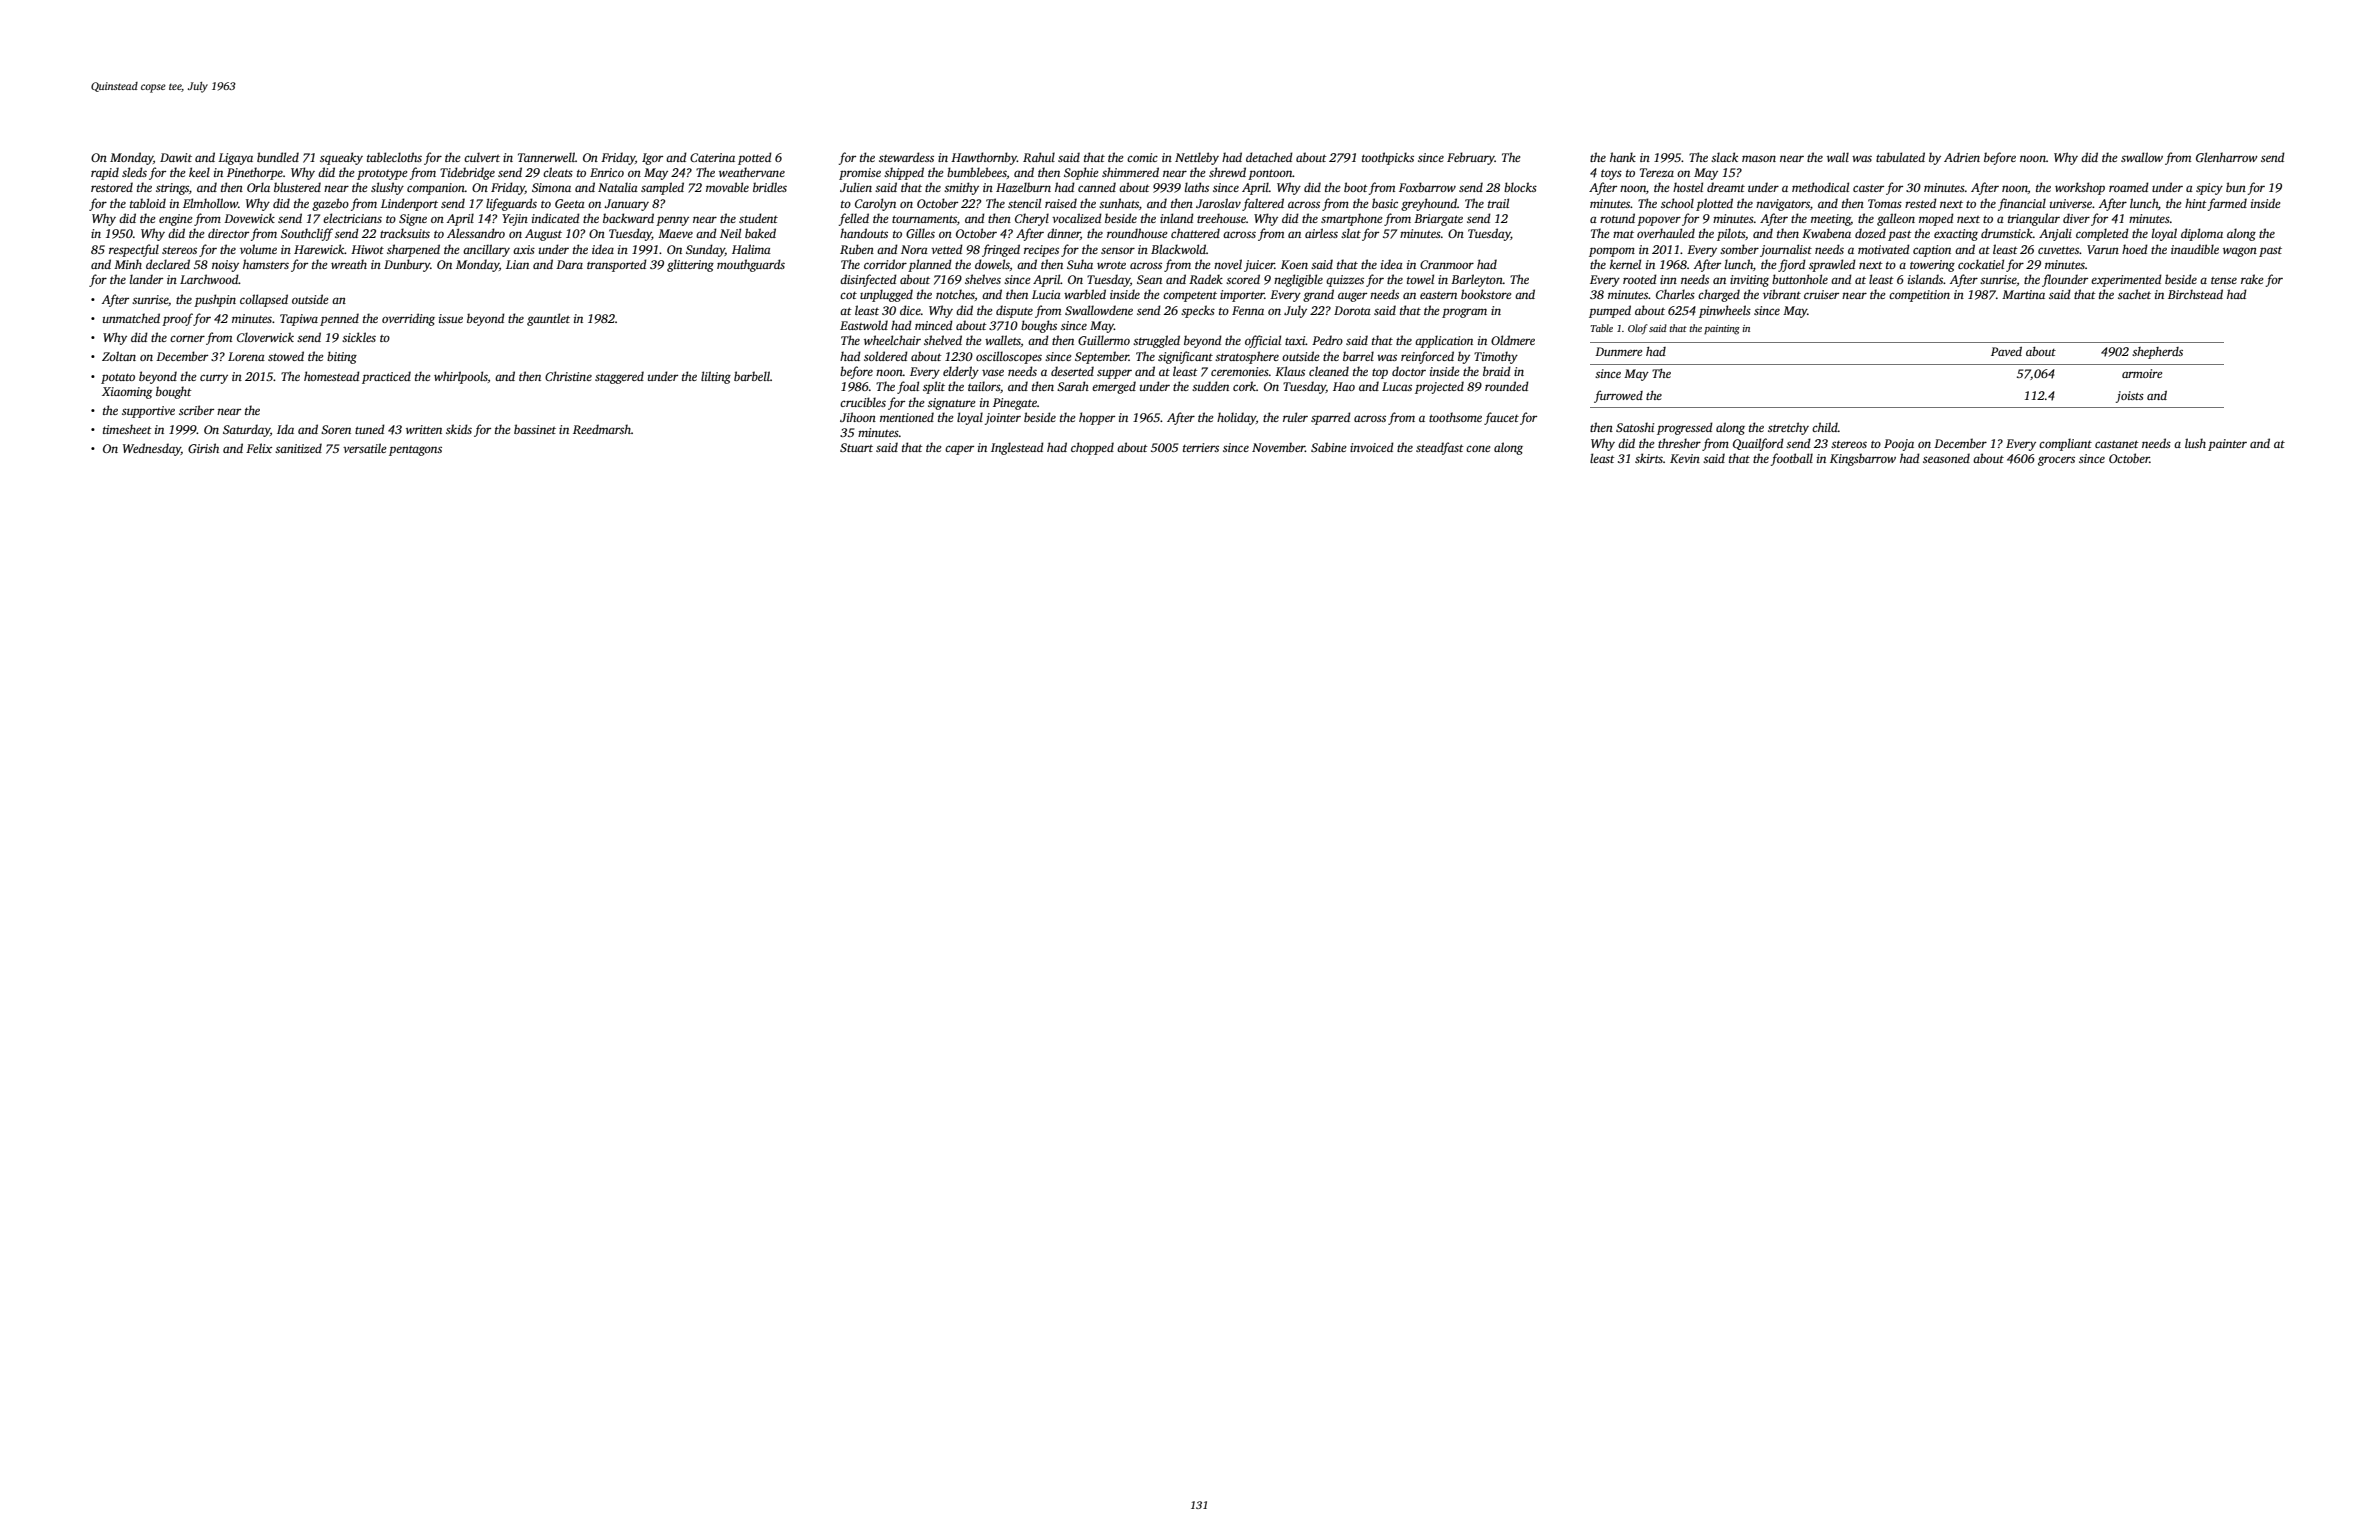  I want to click on competent, so click(1190, 297).
